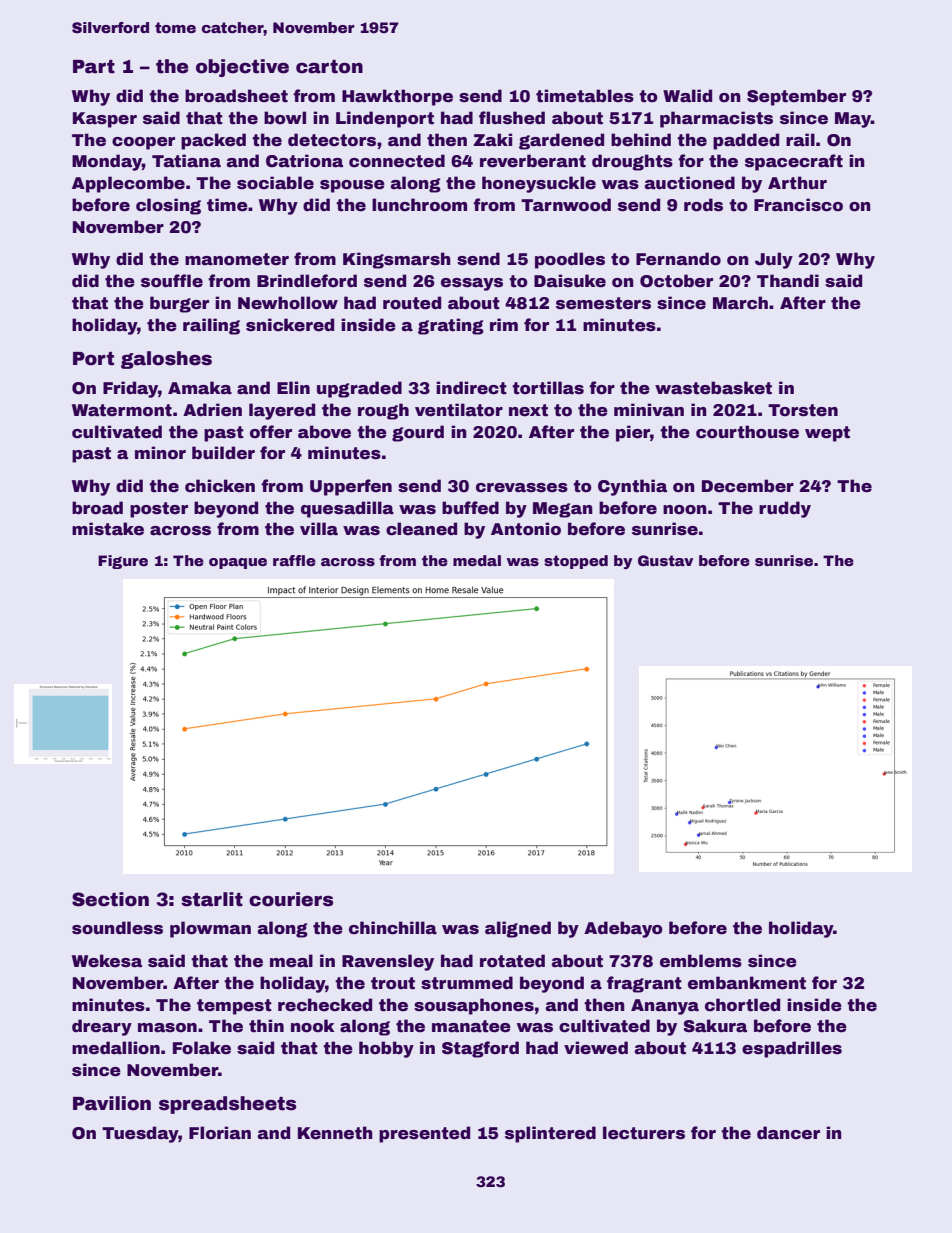 The image size is (952, 1233). What do you see at coordinates (242, 68) in the image?
I see `objective` at bounding box center [242, 68].
